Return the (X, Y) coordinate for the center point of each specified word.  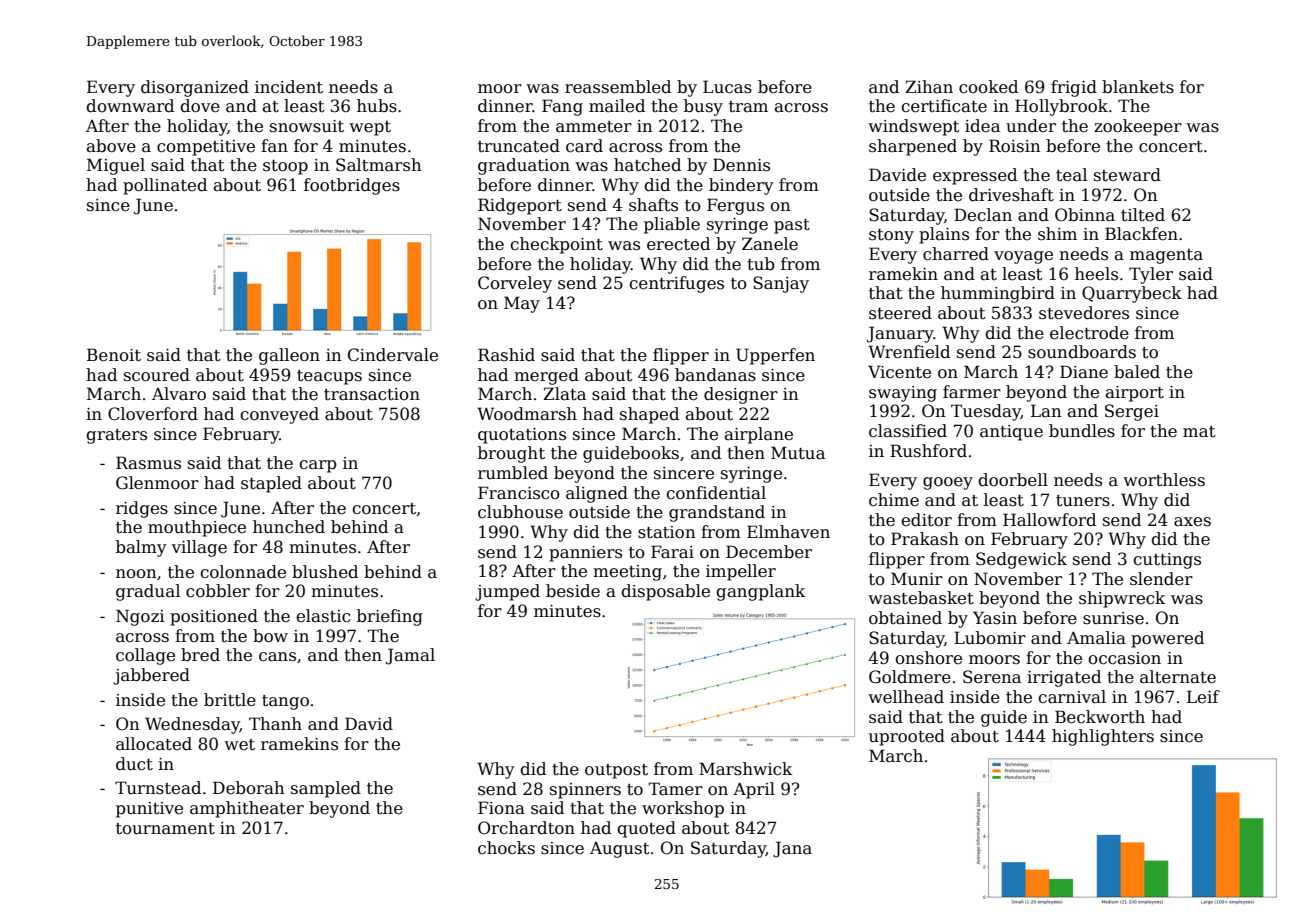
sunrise (1113, 618)
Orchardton (526, 828)
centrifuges (676, 284)
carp (318, 466)
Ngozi (140, 617)
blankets (1138, 87)
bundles (1082, 431)
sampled (326, 789)
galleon (289, 356)
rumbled (513, 473)
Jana (792, 849)
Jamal (410, 656)
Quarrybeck (1132, 294)
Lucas (727, 87)
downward (130, 106)
